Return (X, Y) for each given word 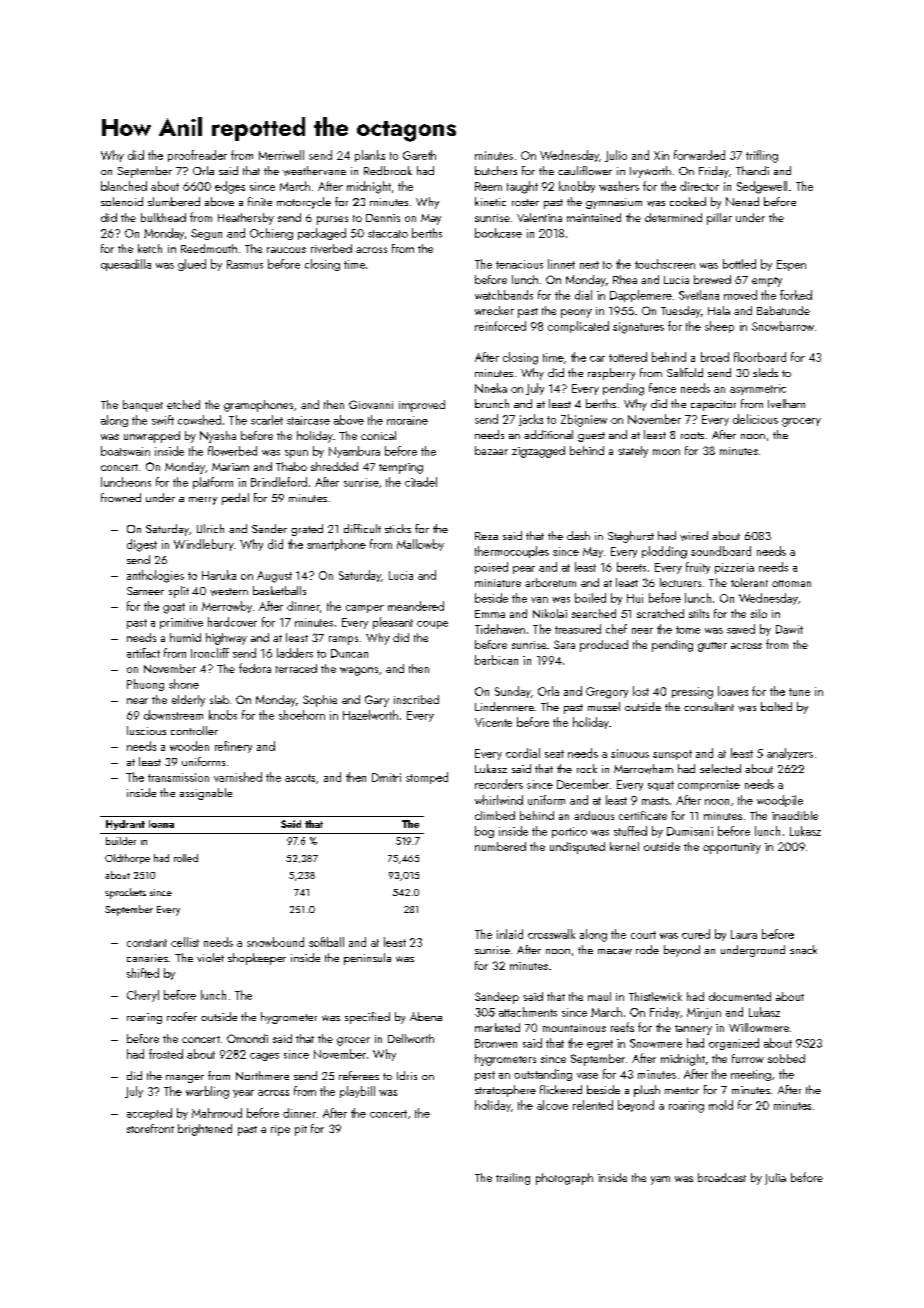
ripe (280, 1130)
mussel (604, 706)
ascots (300, 778)
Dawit (789, 629)
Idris (407, 1075)
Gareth (419, 155)
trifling (762, 156)
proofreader (197, 156)
